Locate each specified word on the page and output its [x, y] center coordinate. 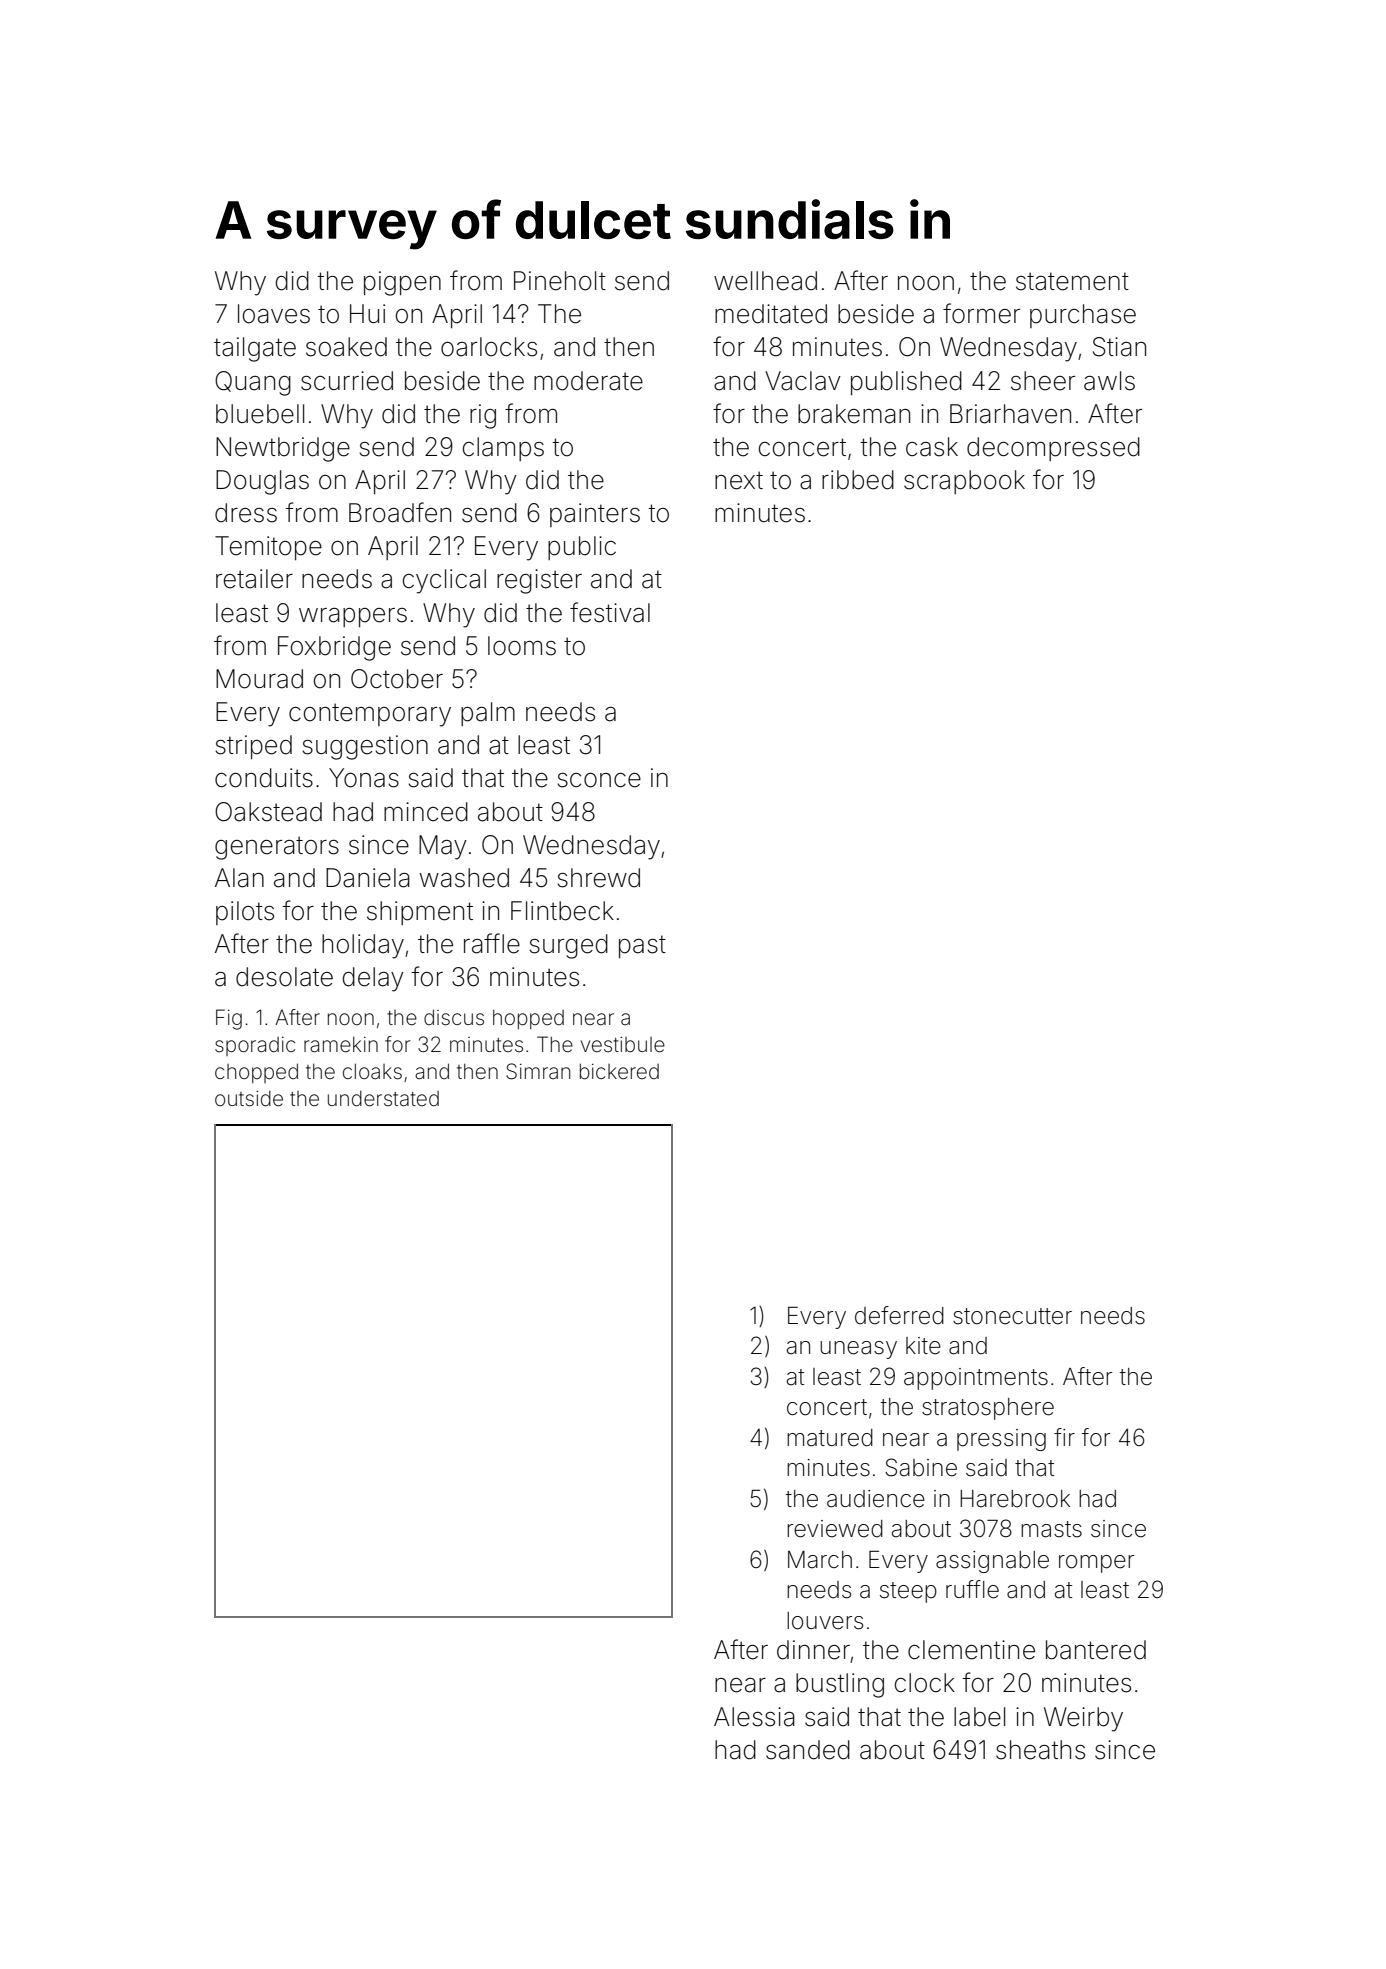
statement [1072, 281]
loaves [274, 314]
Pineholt [560, 281]
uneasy [858, 1350]
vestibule [623, 1045]
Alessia [754, 1717]
